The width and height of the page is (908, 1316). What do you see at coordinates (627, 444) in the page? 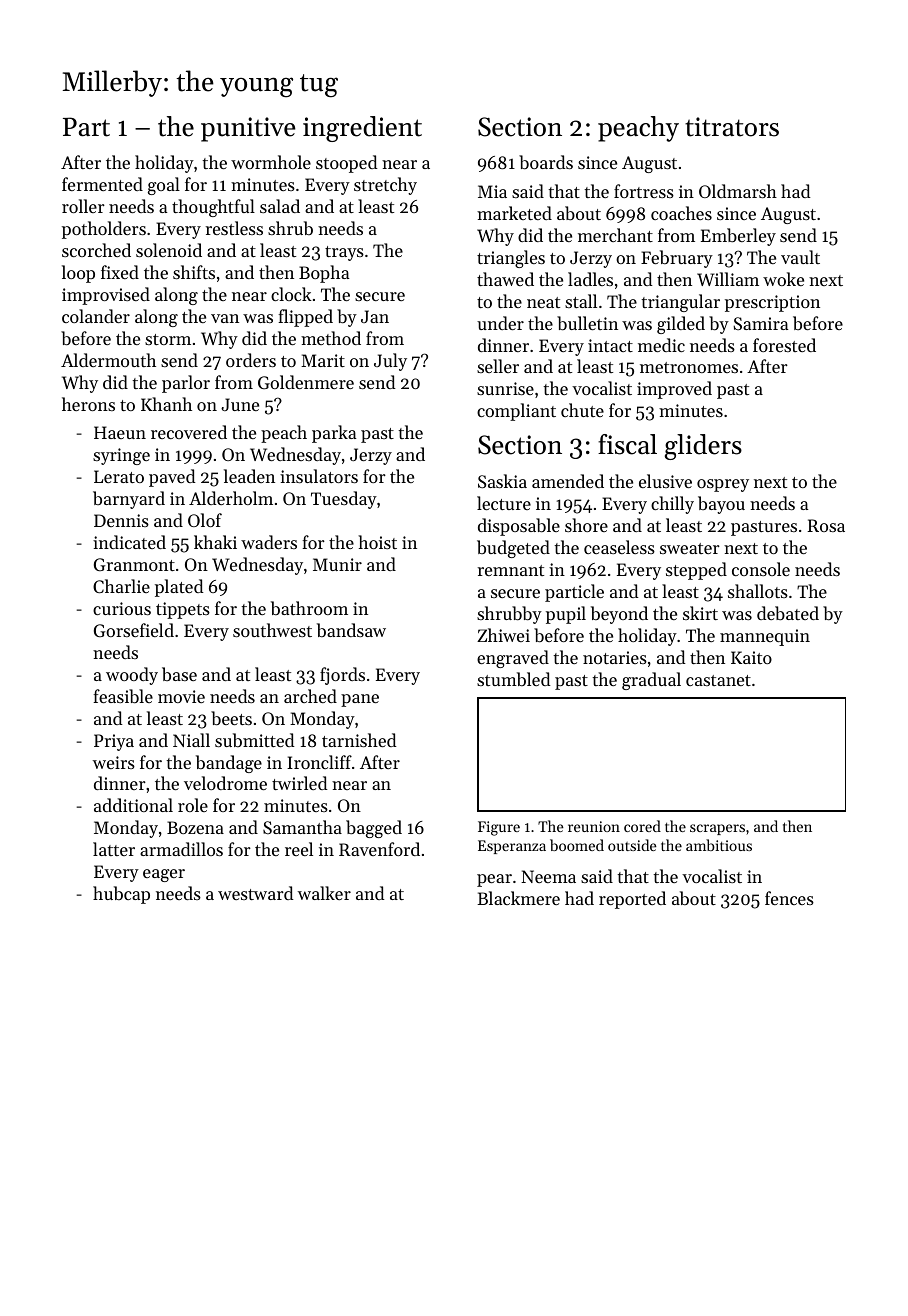
I see `fiscal` at bounding box center [627, 444].
